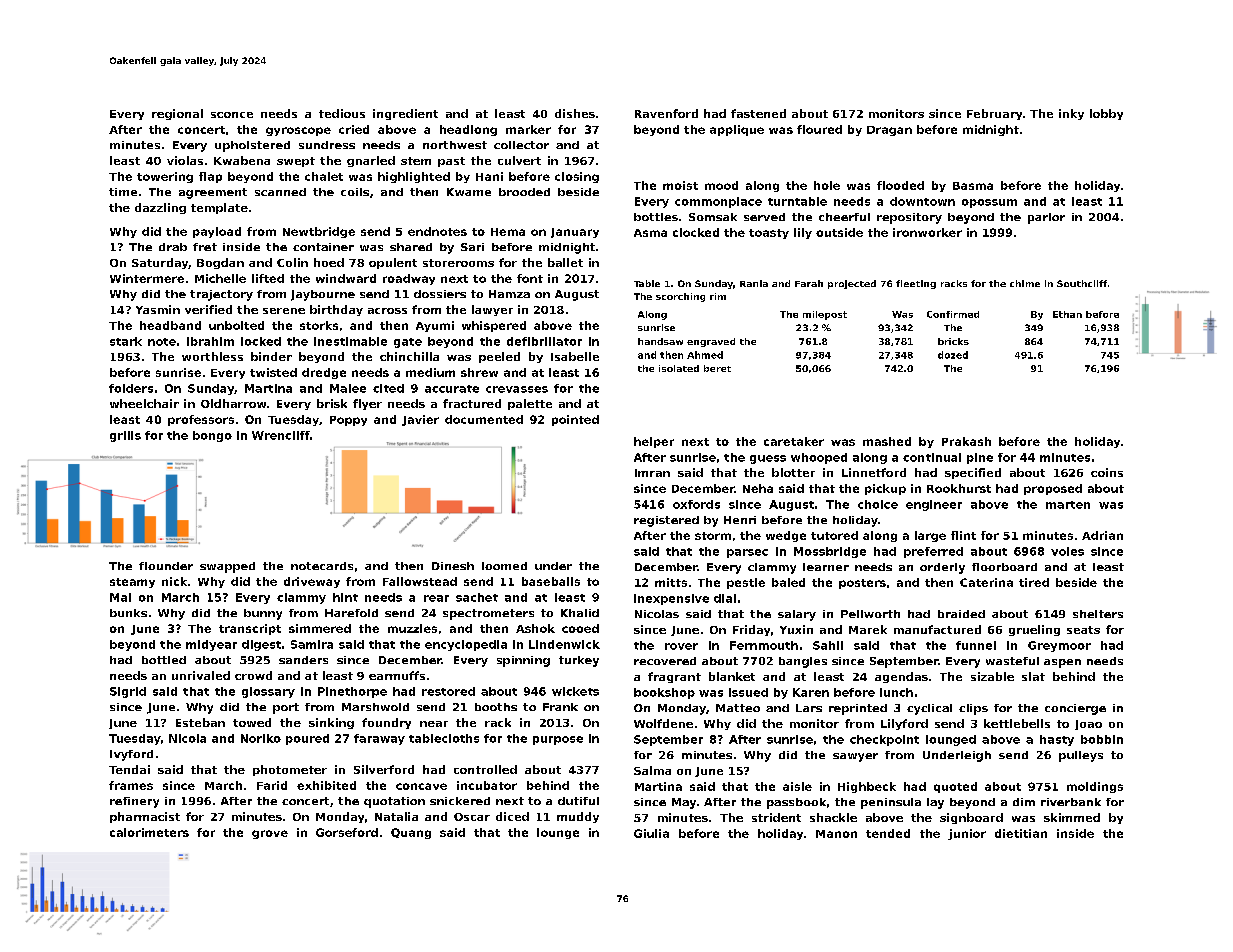 Image resolution: width=1233 pixels, height=952 pixels. I want to click on scorching, so click(680, 297).
